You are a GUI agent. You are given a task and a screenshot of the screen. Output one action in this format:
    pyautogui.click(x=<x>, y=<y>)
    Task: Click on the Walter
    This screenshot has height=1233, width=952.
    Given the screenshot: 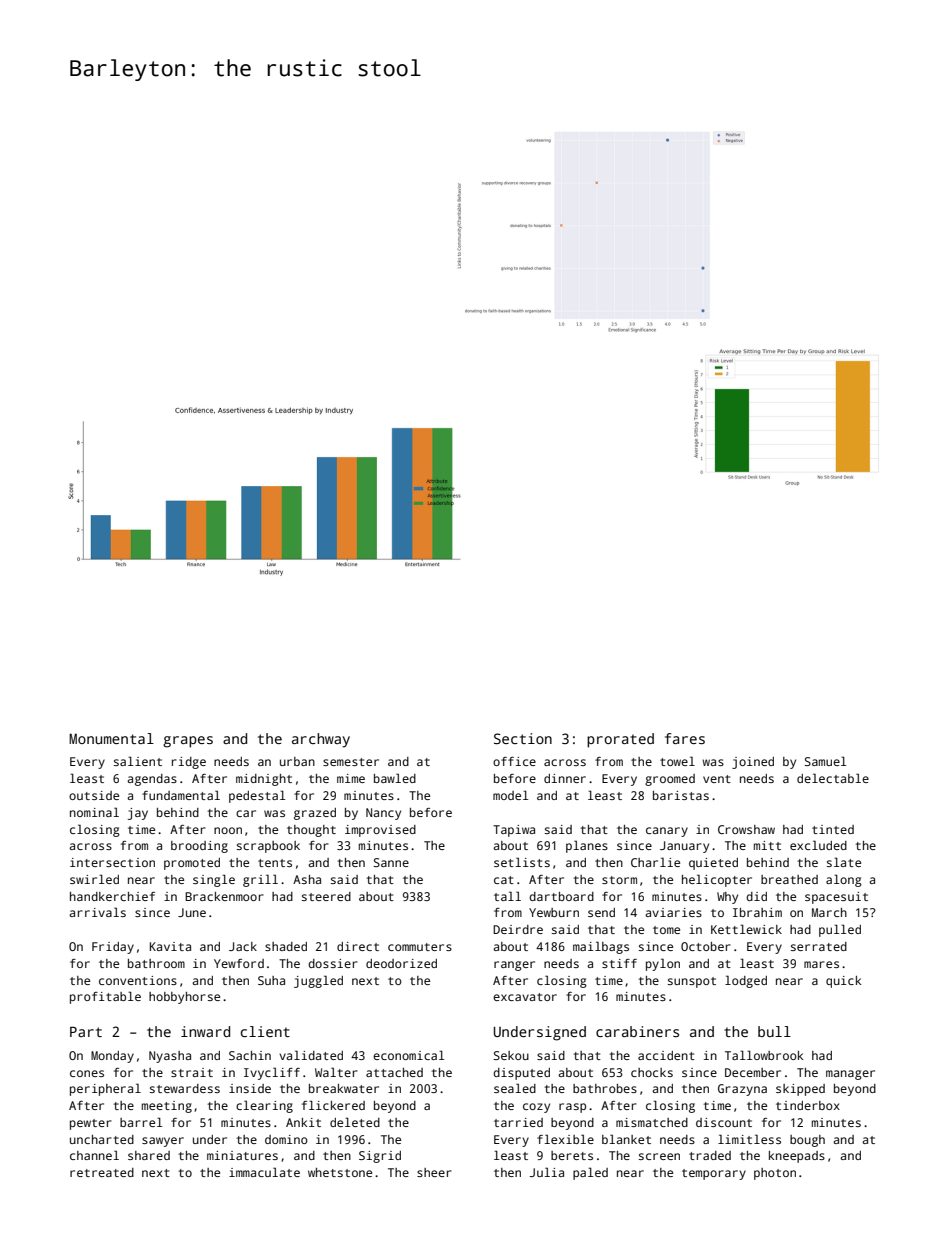 What is the action you would take?
    pyautogui.click(x=336, y=1072)
